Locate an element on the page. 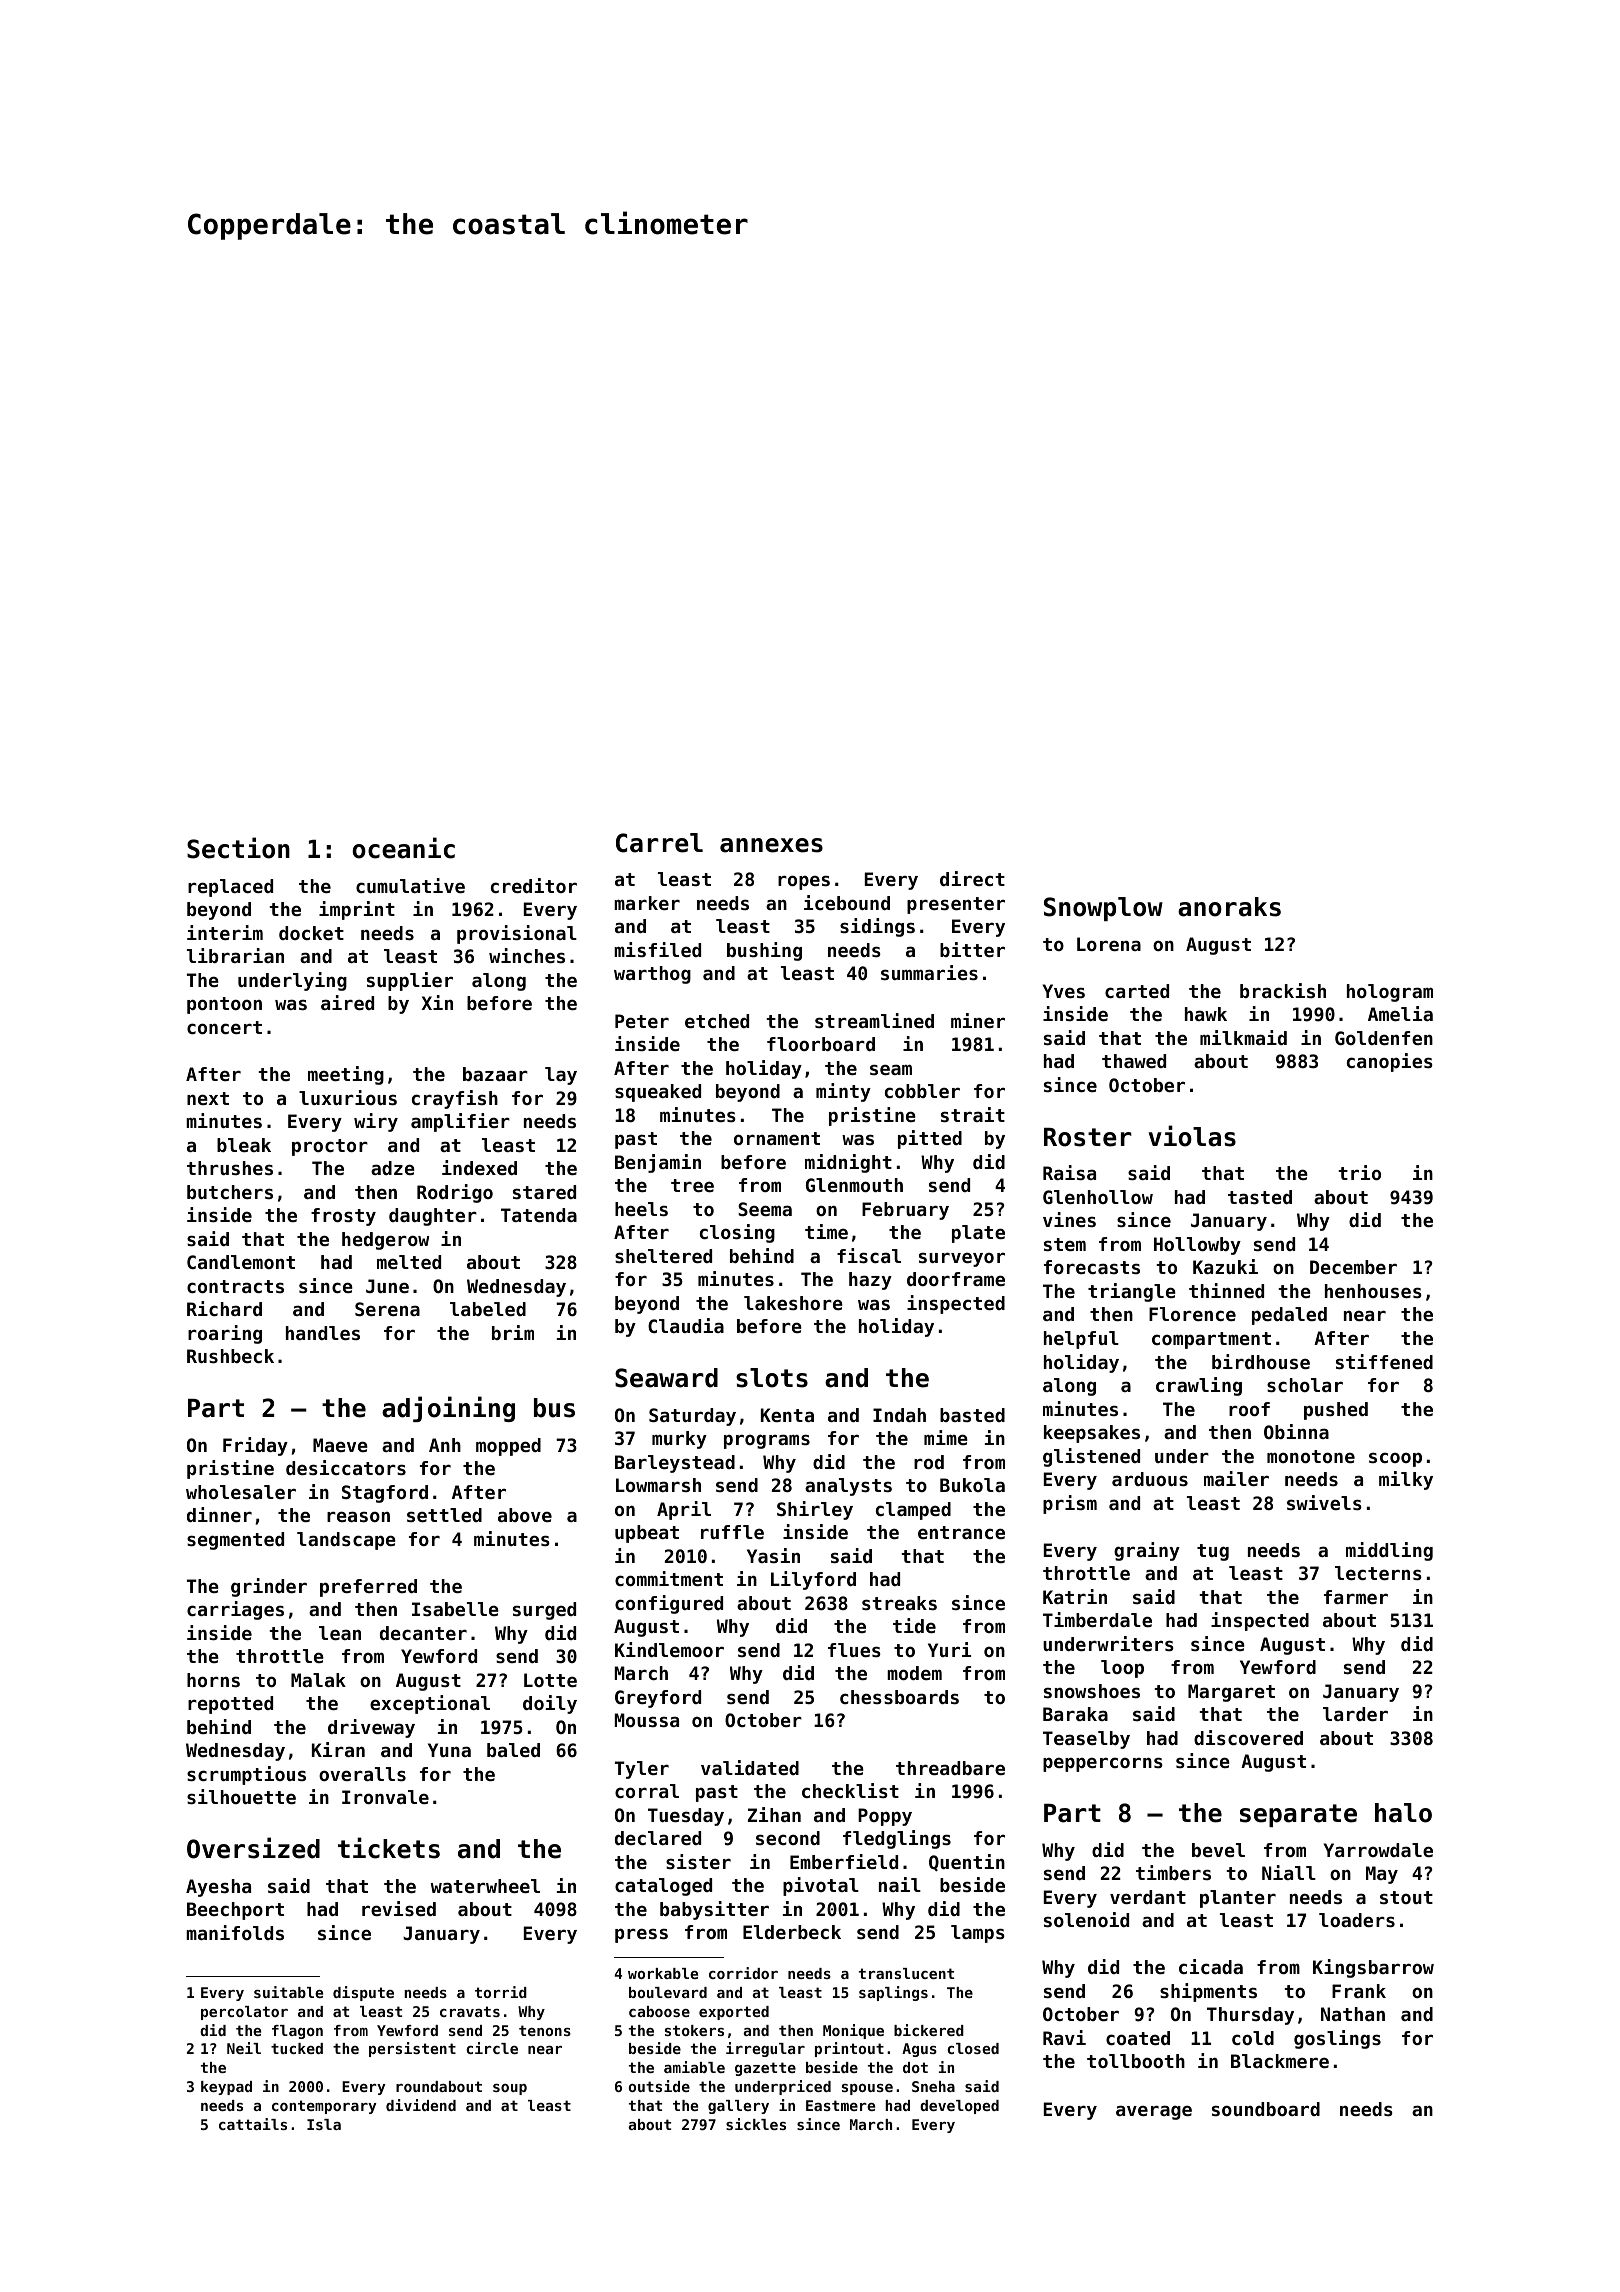  milkmaid is located at coordinates (1243, 1037).
